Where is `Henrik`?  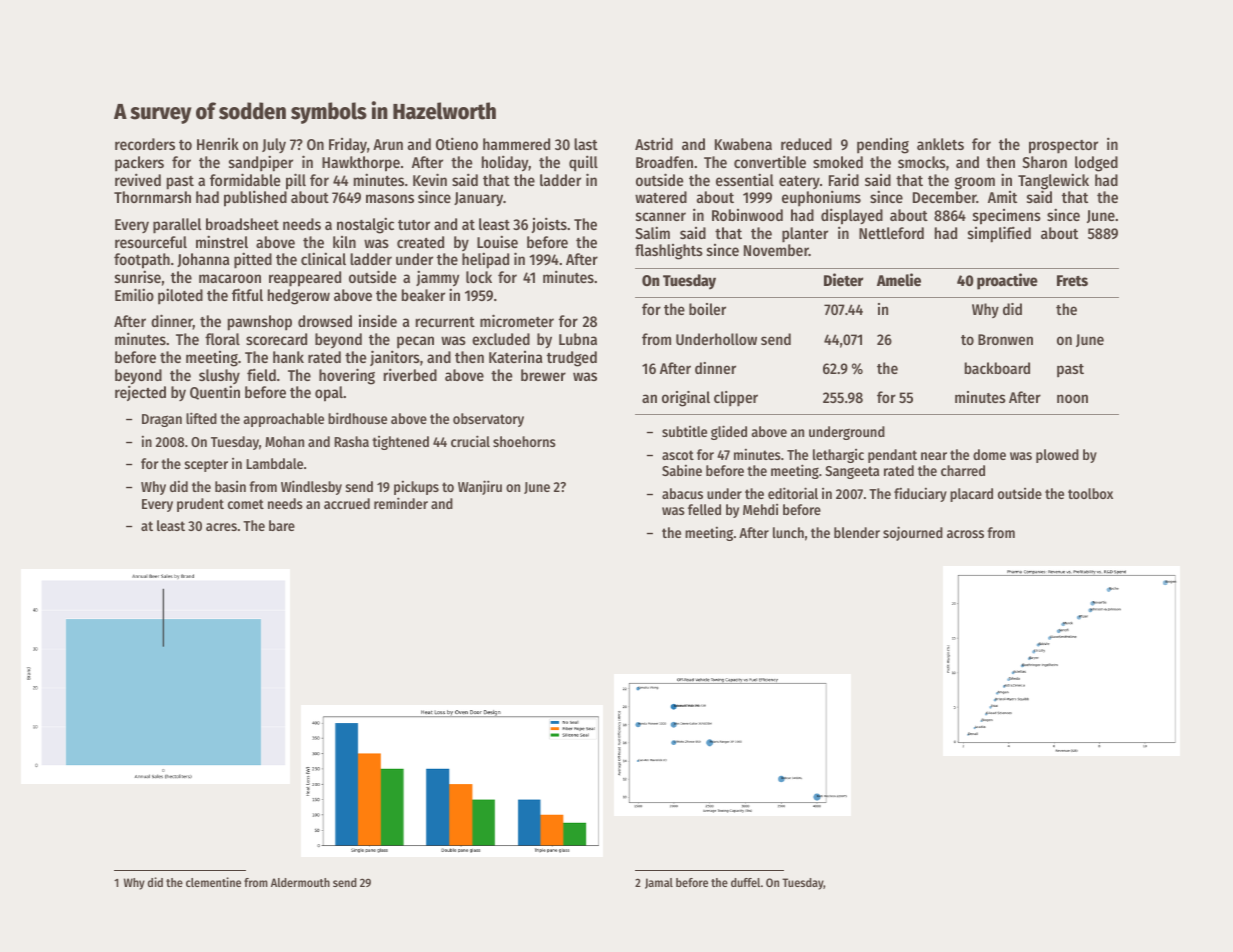
Henrik is located at coordinates (218, 144).
